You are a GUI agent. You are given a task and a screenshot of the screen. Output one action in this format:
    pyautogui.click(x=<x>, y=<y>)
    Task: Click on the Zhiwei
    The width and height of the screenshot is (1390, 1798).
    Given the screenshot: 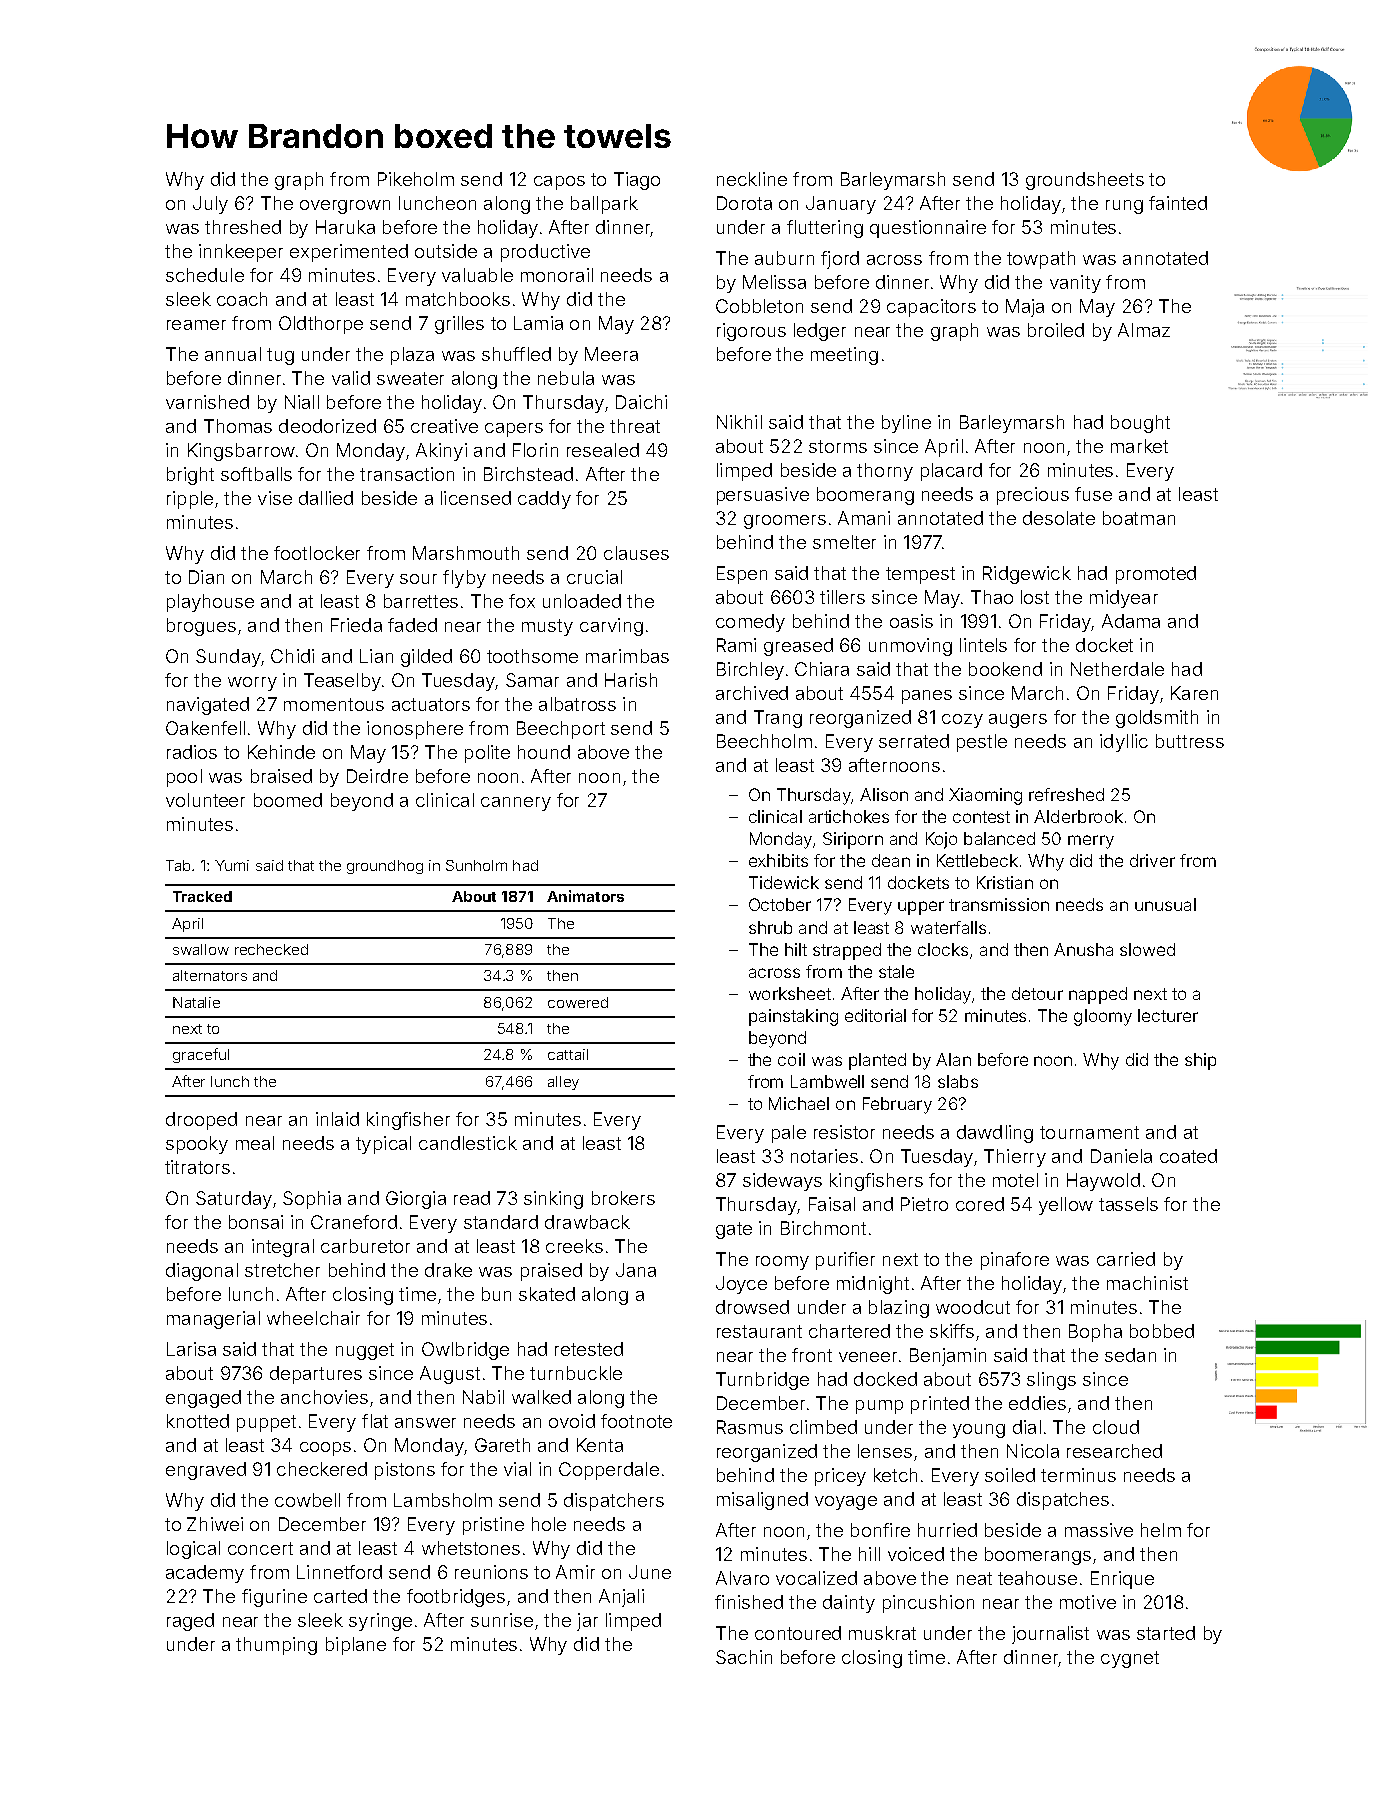 What is the action you would take?
    pyautogui.click(x=215, y=1524)
